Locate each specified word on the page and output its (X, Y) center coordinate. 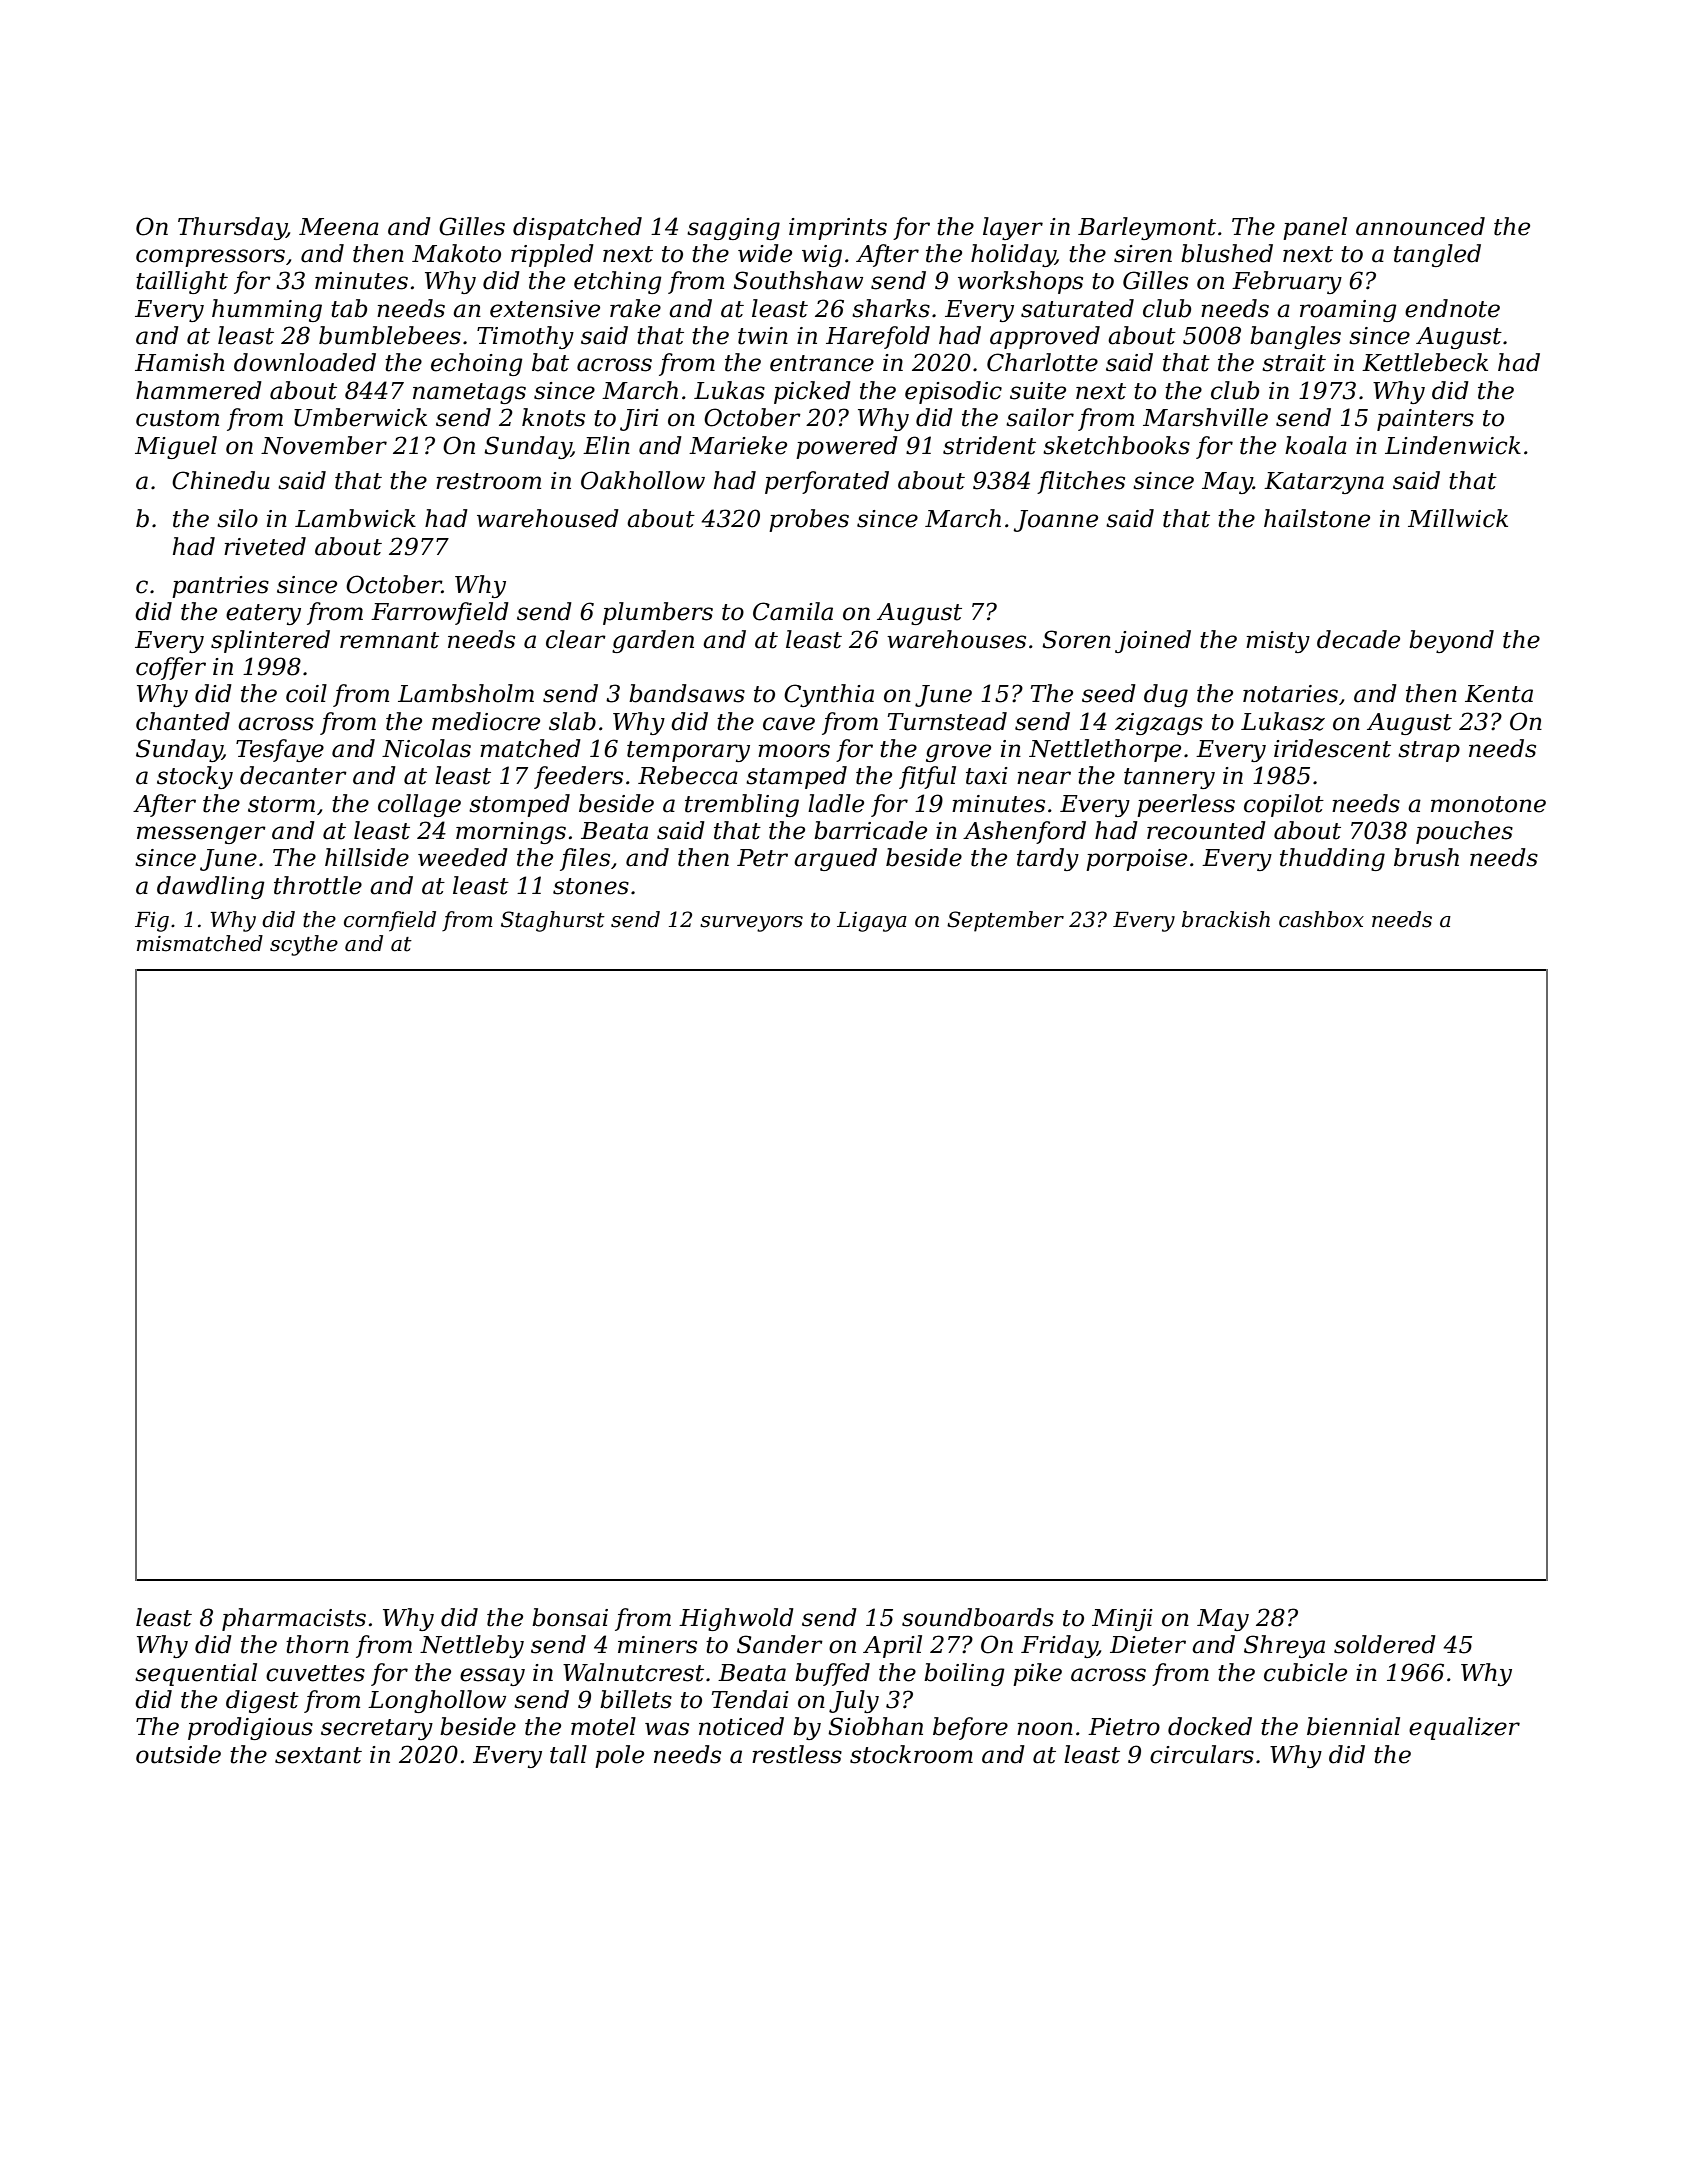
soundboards (978, 1617)
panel (1315, 228)
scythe (304, 945)
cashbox (1321, 919)
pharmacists (294, 1619)
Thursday (232, 228)
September (1005, 921)
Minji (1122, 1620)
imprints (838, 229)
